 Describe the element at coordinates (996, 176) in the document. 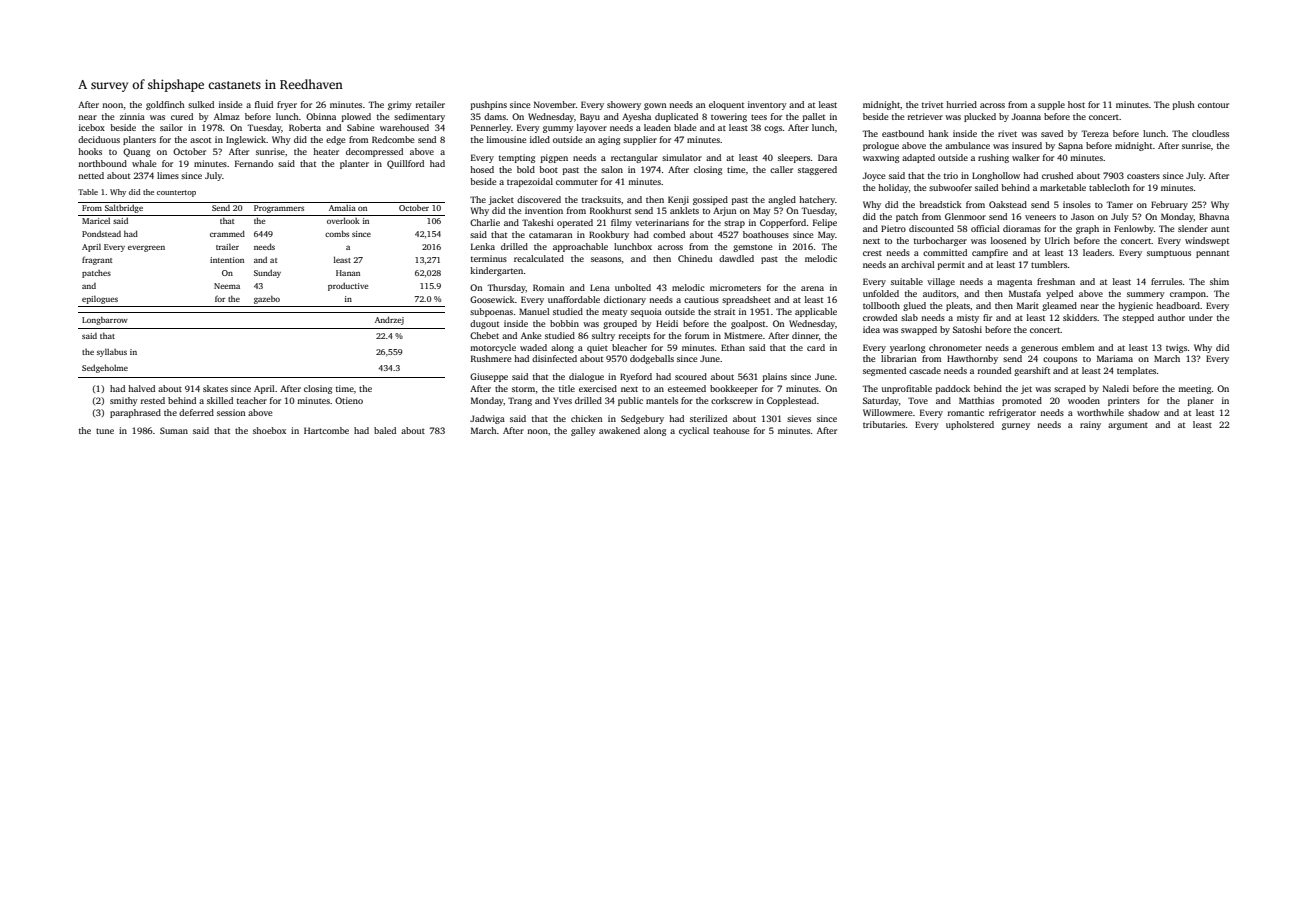

I see `Longhollow` at that location.
